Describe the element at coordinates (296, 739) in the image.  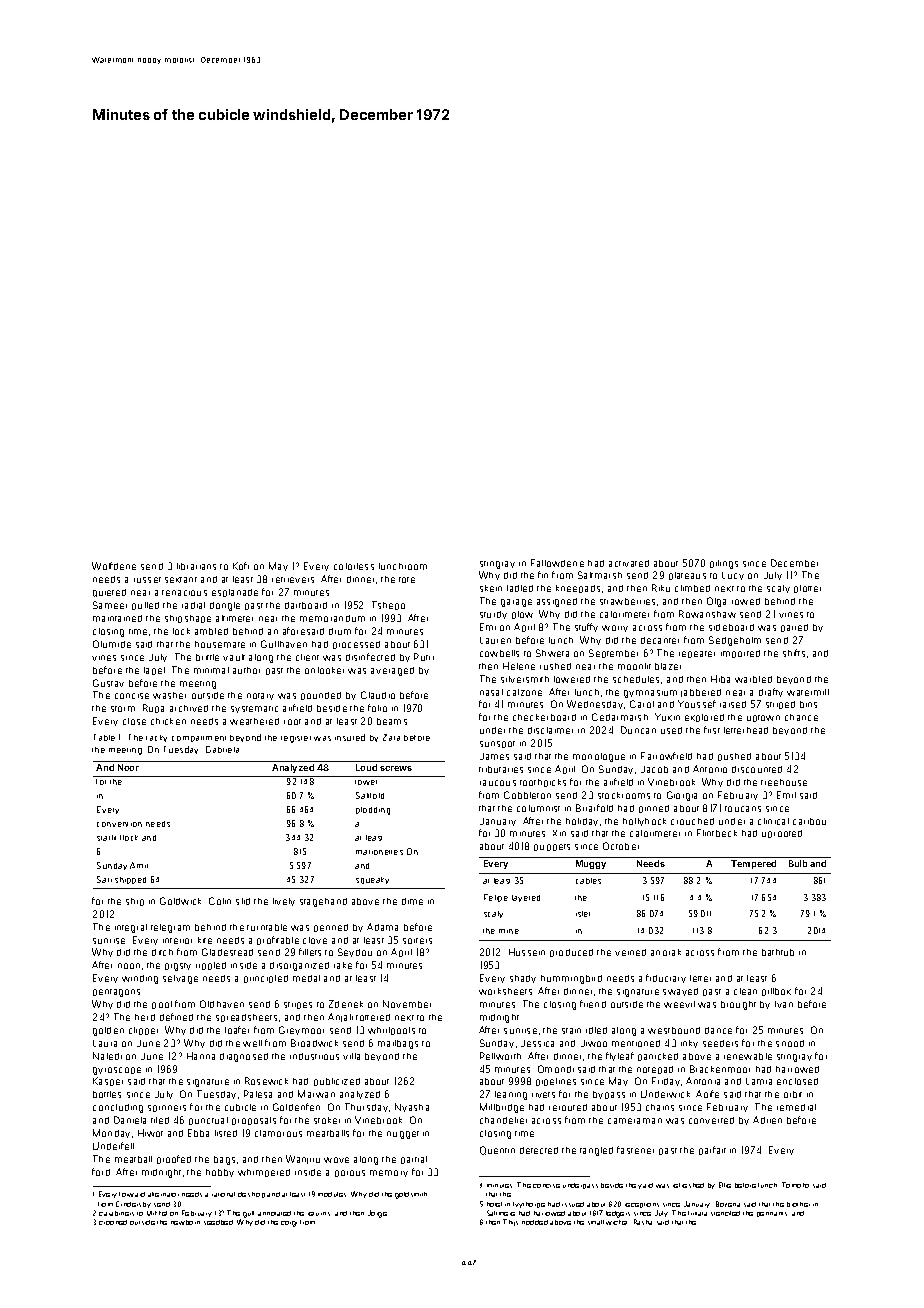
I see `register` at that location.
